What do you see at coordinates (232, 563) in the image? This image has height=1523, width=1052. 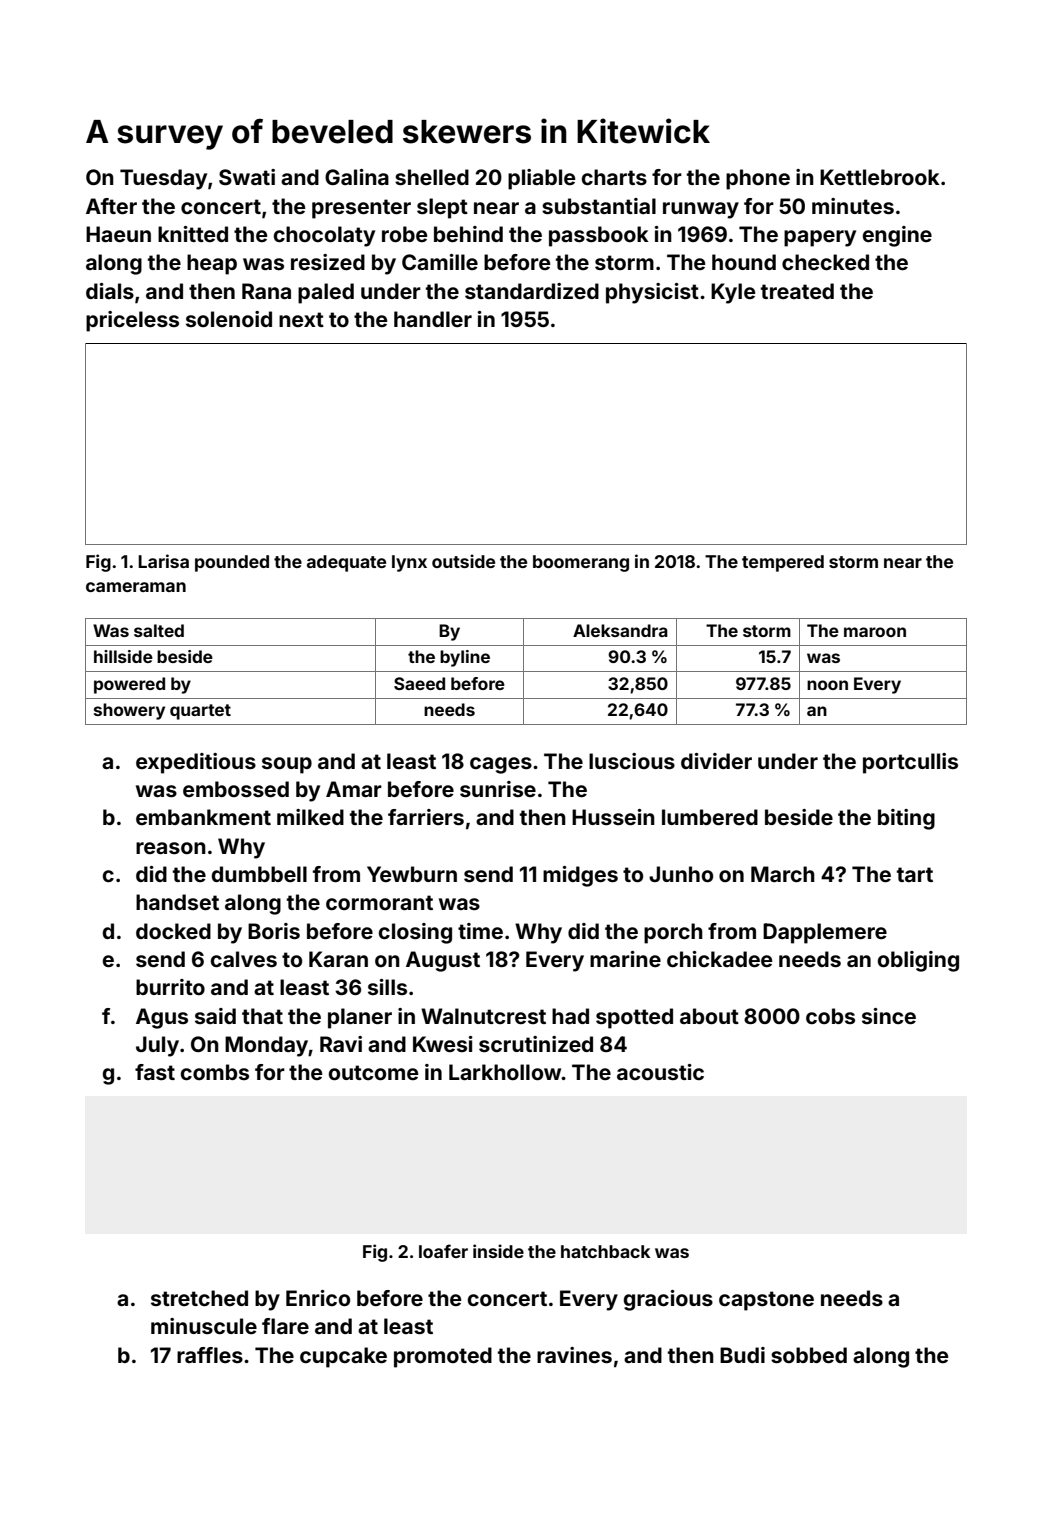 I see `pounded` at bounding box center [232, 563].
